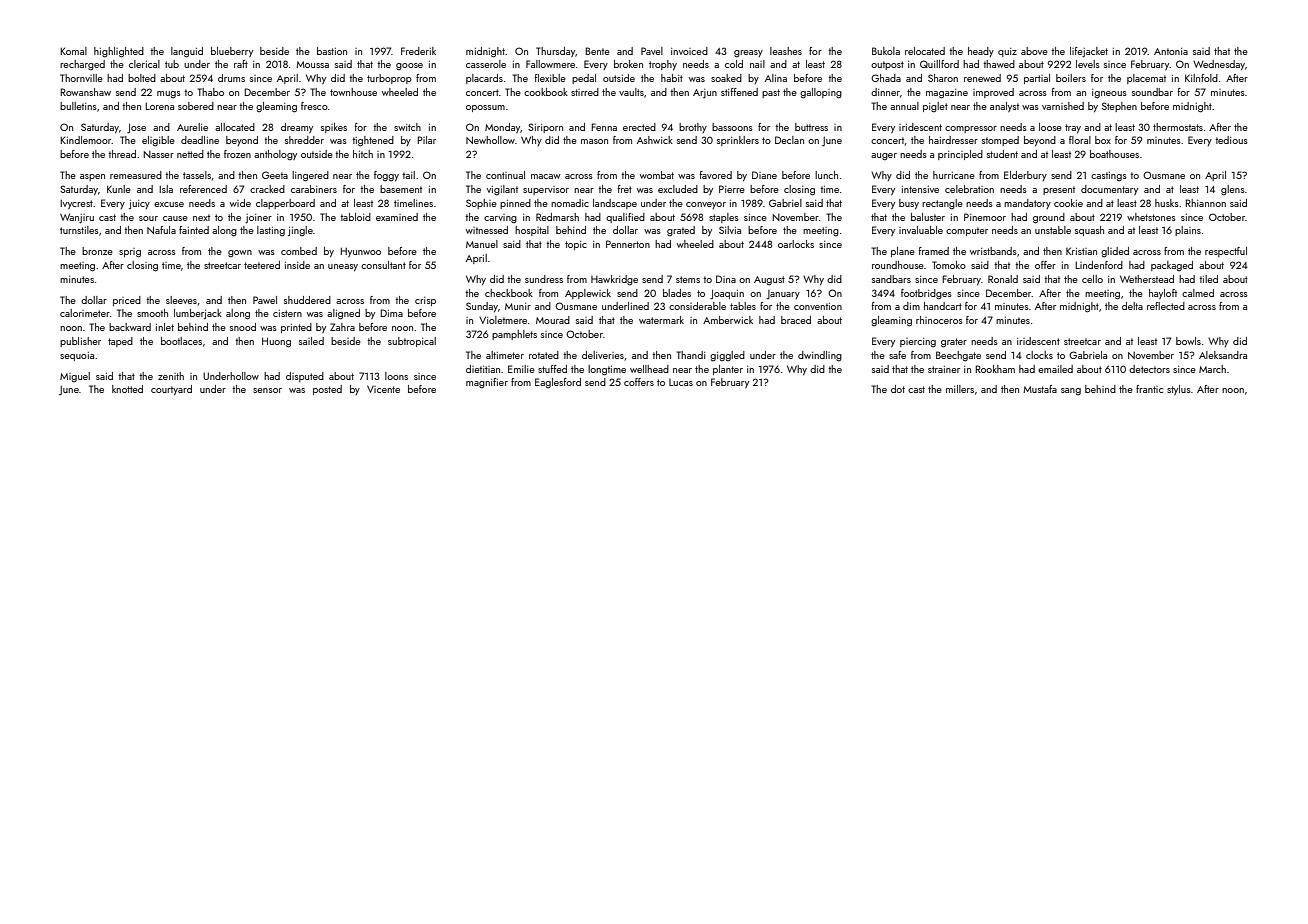 This screenshot has height=924, width=1308. Describe the element at coordinates (544, 279) in the screenshot. I see `sundress` at that location.
